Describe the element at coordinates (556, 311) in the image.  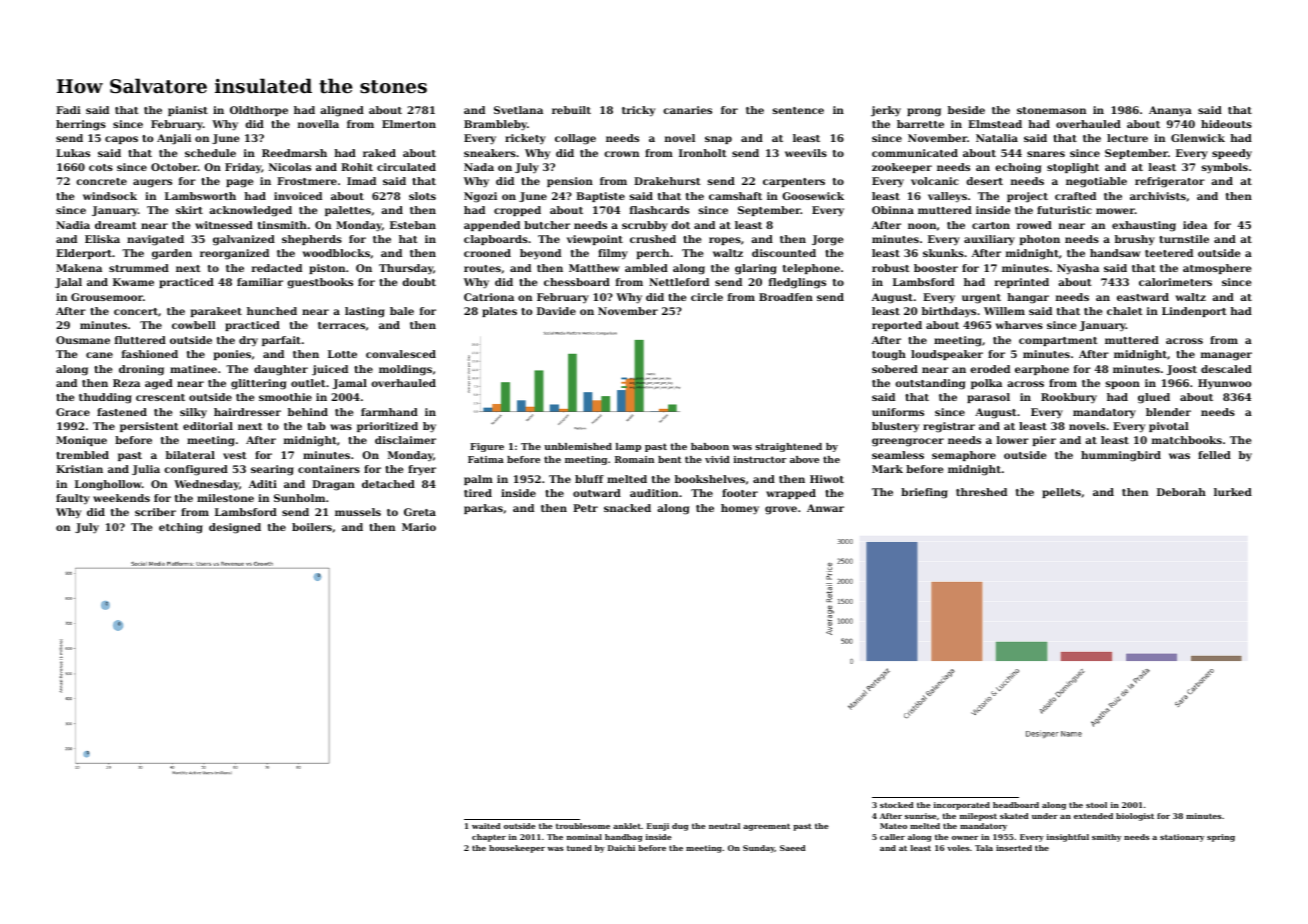
I see `Davide` at that location.
